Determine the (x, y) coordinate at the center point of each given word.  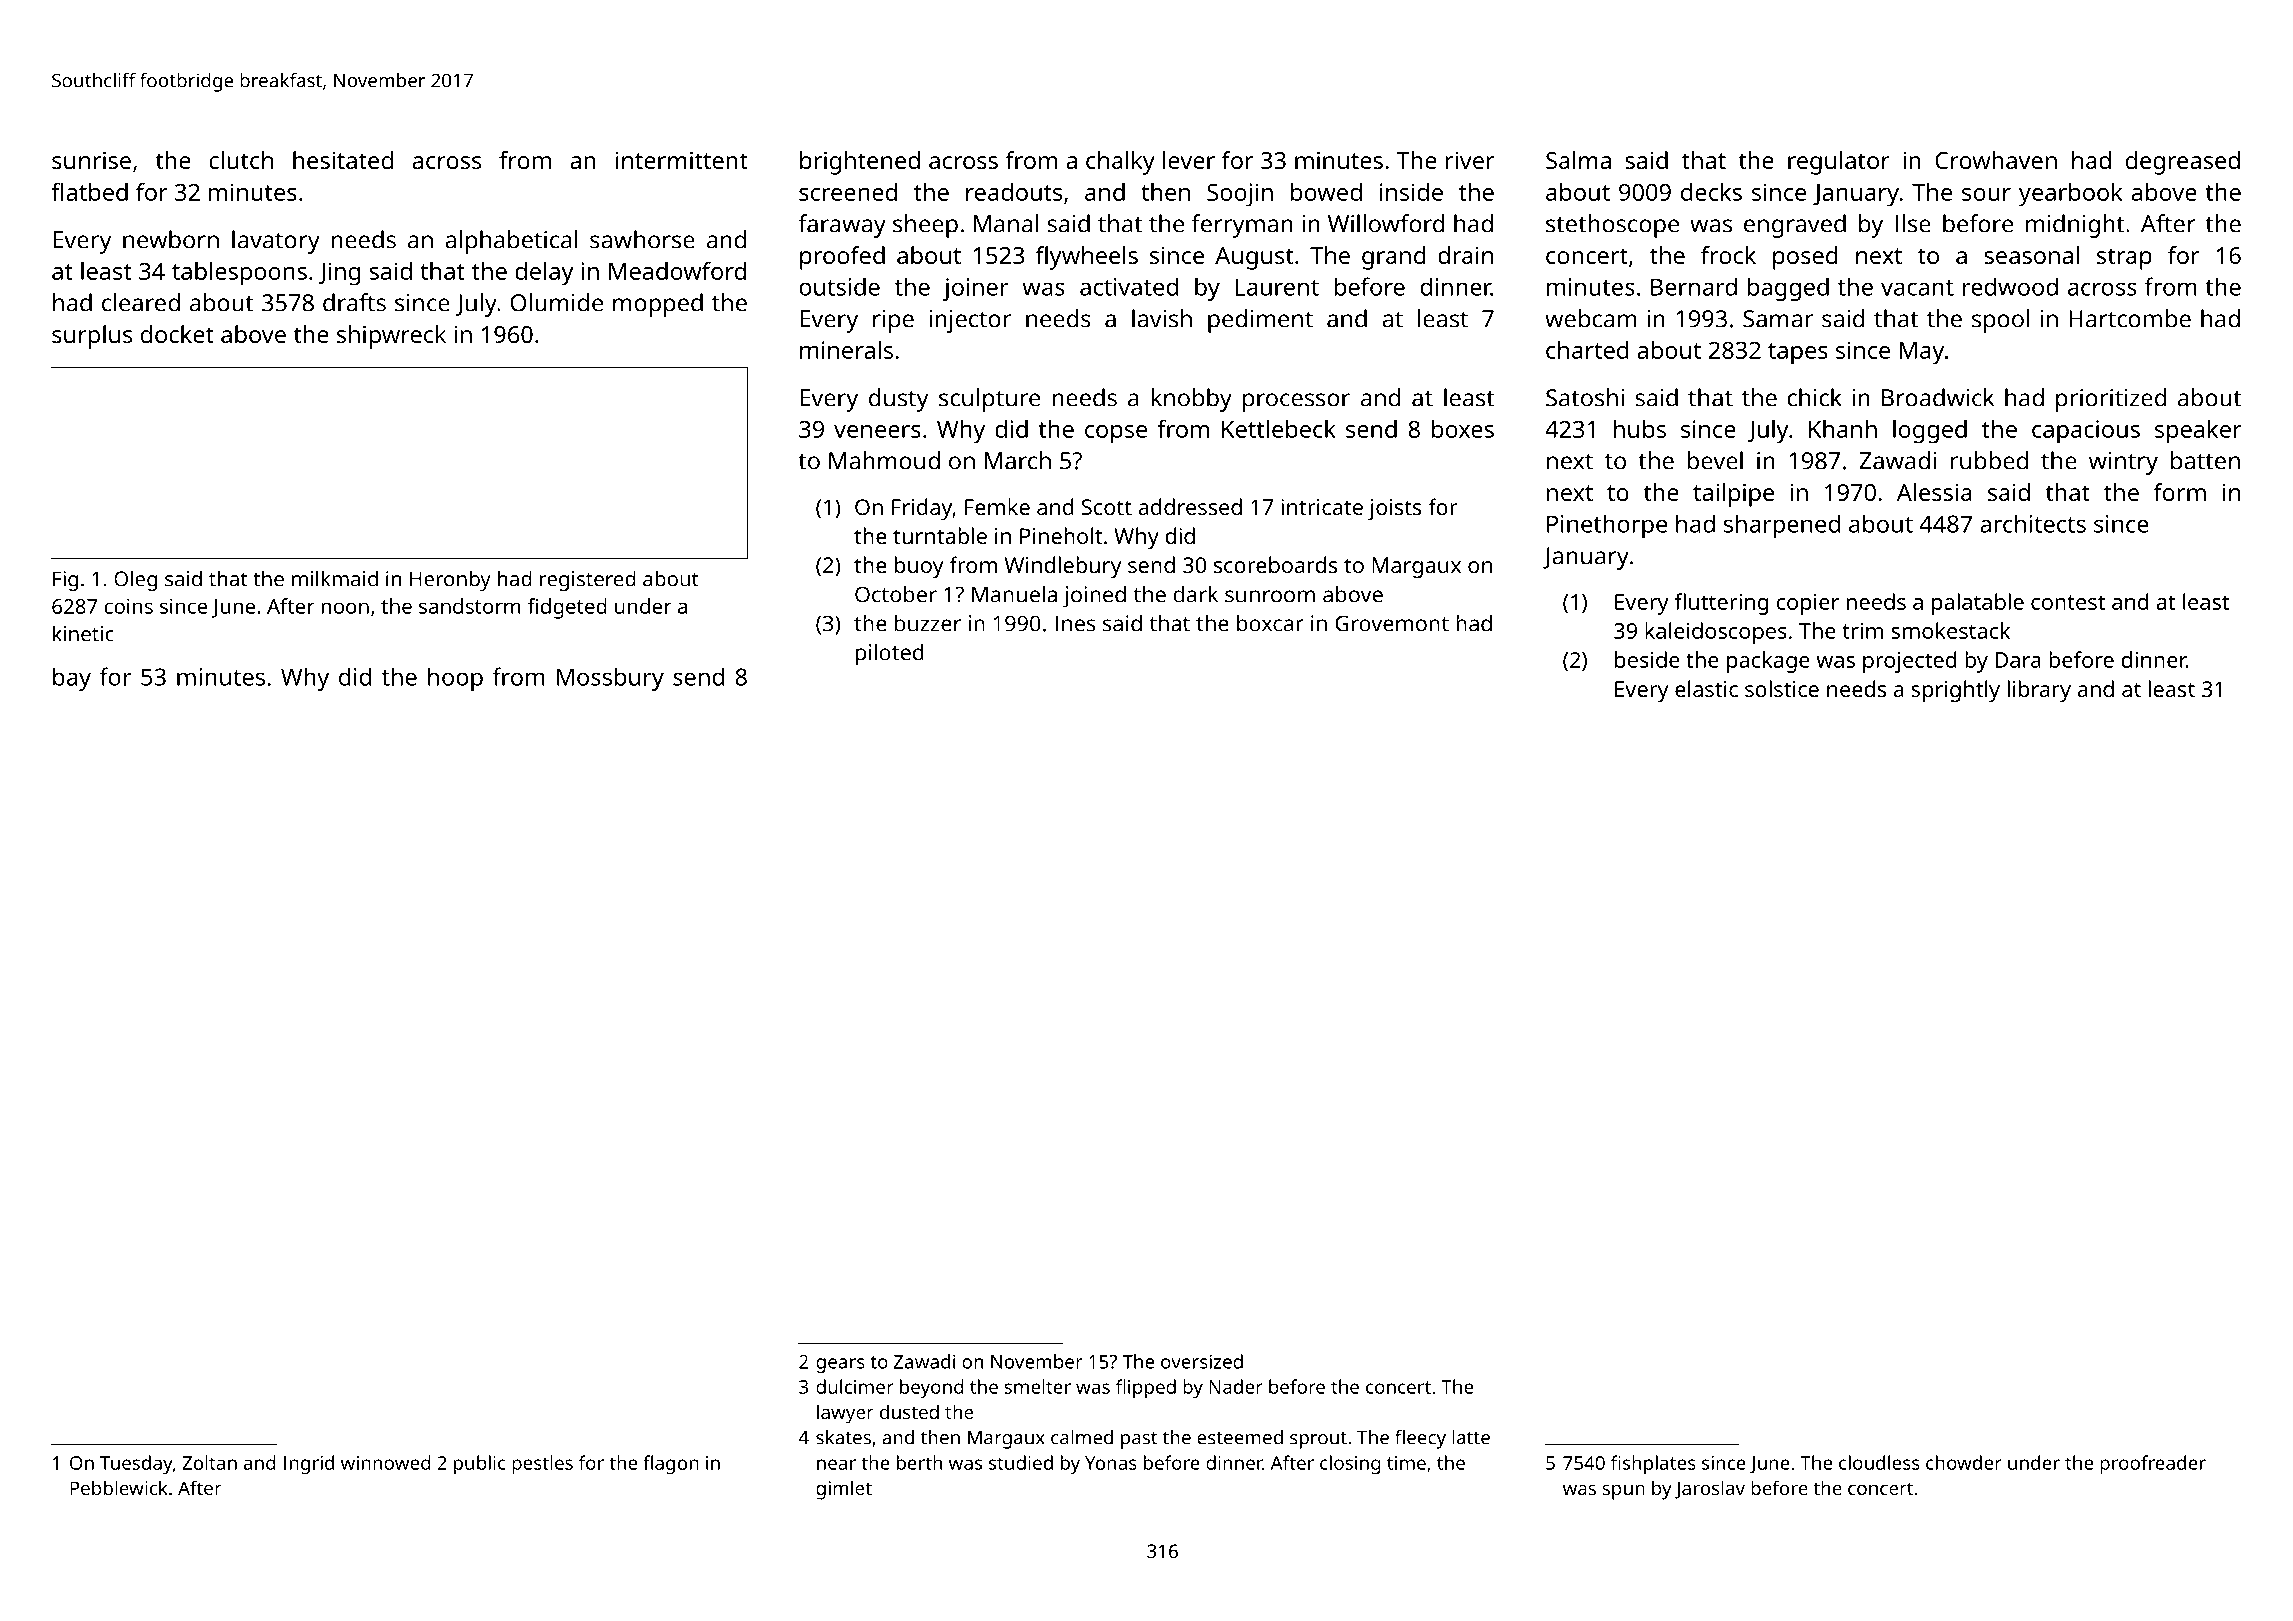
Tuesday (136, 1465)
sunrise (91, 160)
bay (72, 679)
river (1470, 160)
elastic (1706, 688)
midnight (2075, 226)
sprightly (1955, 691)
